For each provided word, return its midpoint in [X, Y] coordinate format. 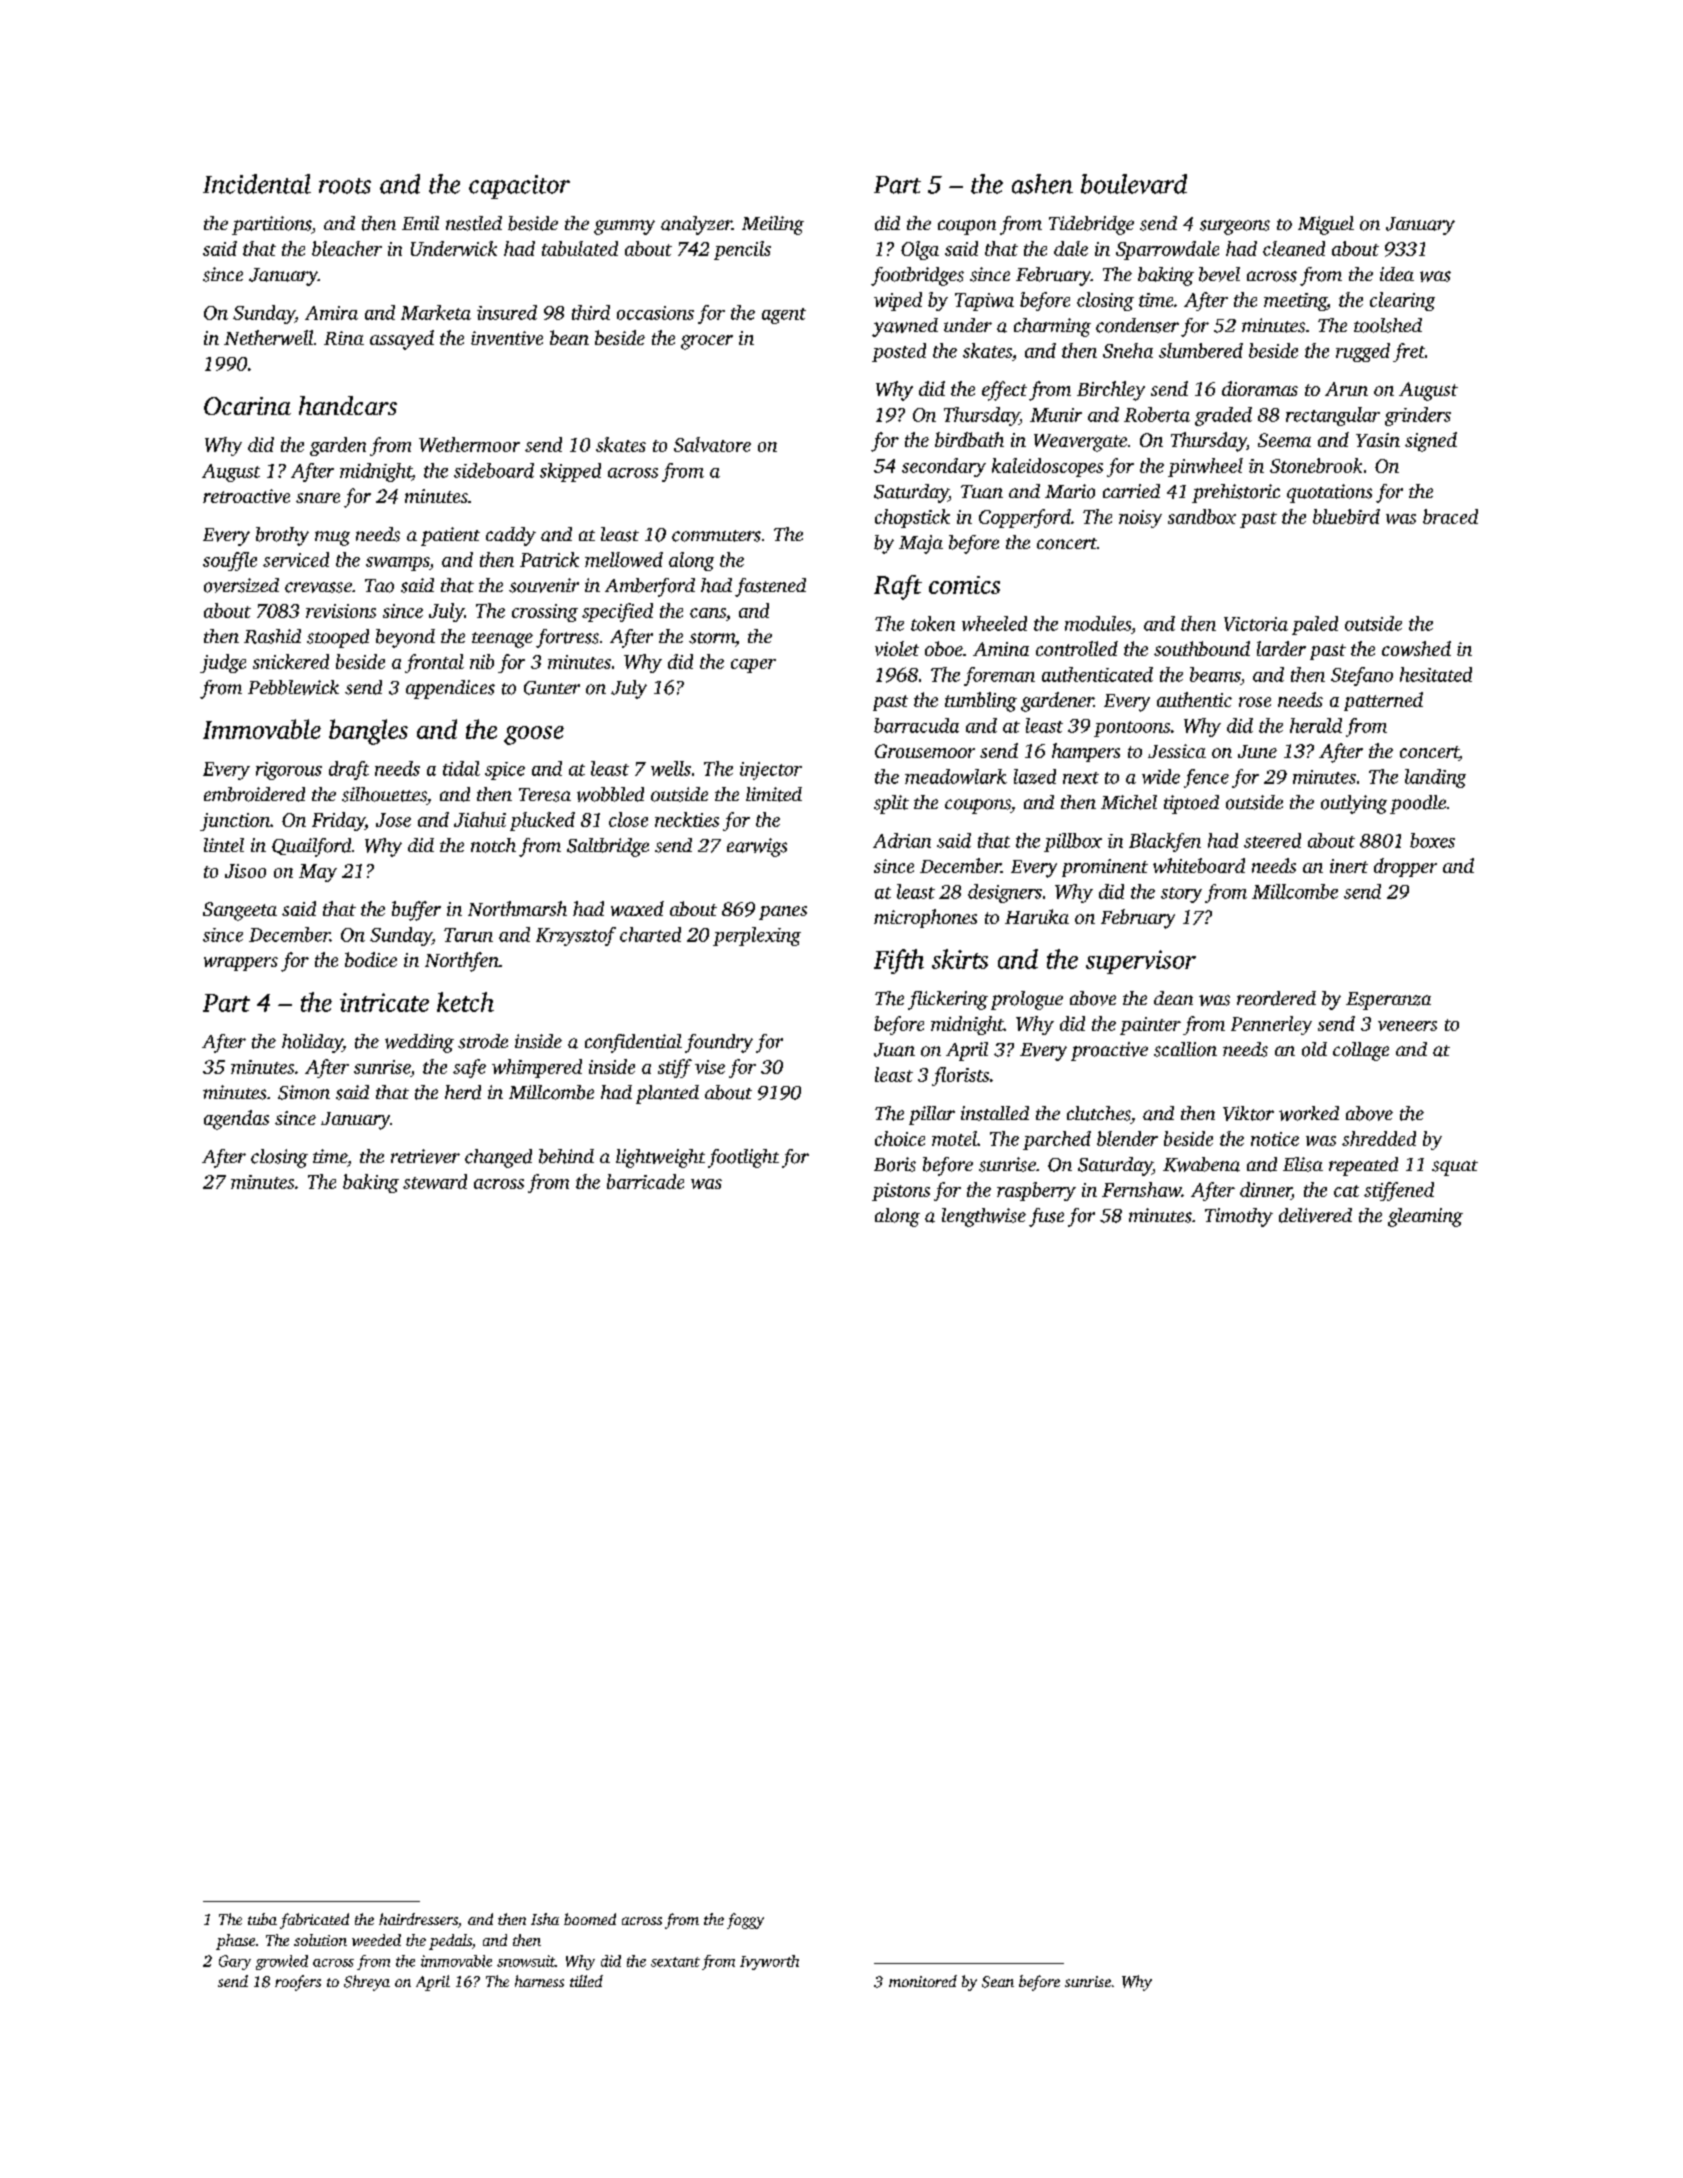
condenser [1137, 325]
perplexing [757, 936]
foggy [745, 1921]
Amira [331, 313]
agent [784, 316]
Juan [894, 1050]
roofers [298, 1983]
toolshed [1388, 325]
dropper [1405, 867]
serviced [296, 559]
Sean [998, 1982]
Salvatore [712, 444]
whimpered [537, 1068]
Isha [545, 1919]
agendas [236, 1120]
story [1181, 895]
